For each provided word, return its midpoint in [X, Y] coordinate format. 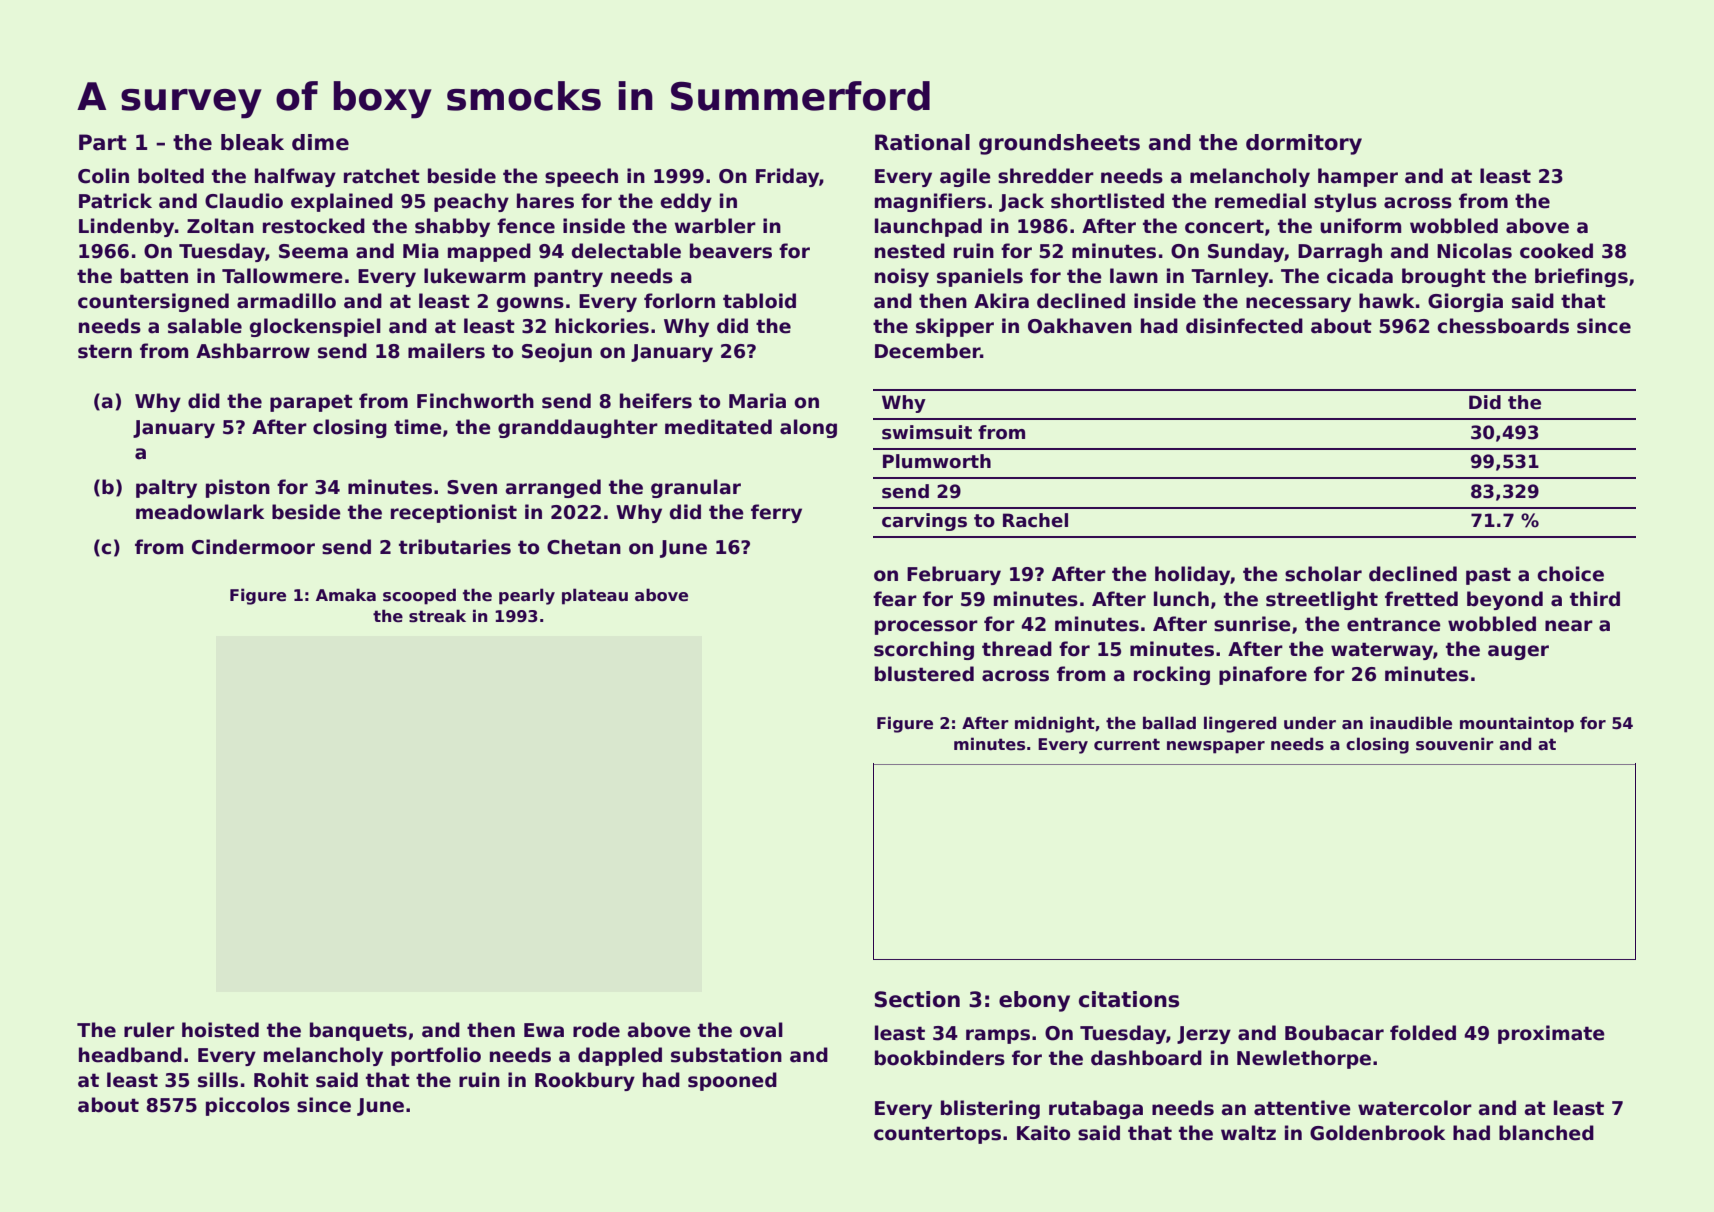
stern [105, 351]
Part [103, 142]
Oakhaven [1080, 326]
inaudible [1411, 723]
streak [437, 616]
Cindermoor [253, 547]
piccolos [248, 1106]
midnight [1055, 724]
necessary [1298, 304]
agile [965, 177]
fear [895, 599]
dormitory [1304, 144]
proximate [1551, 1034]
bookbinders [940, 1058]
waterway [1382, 651]
